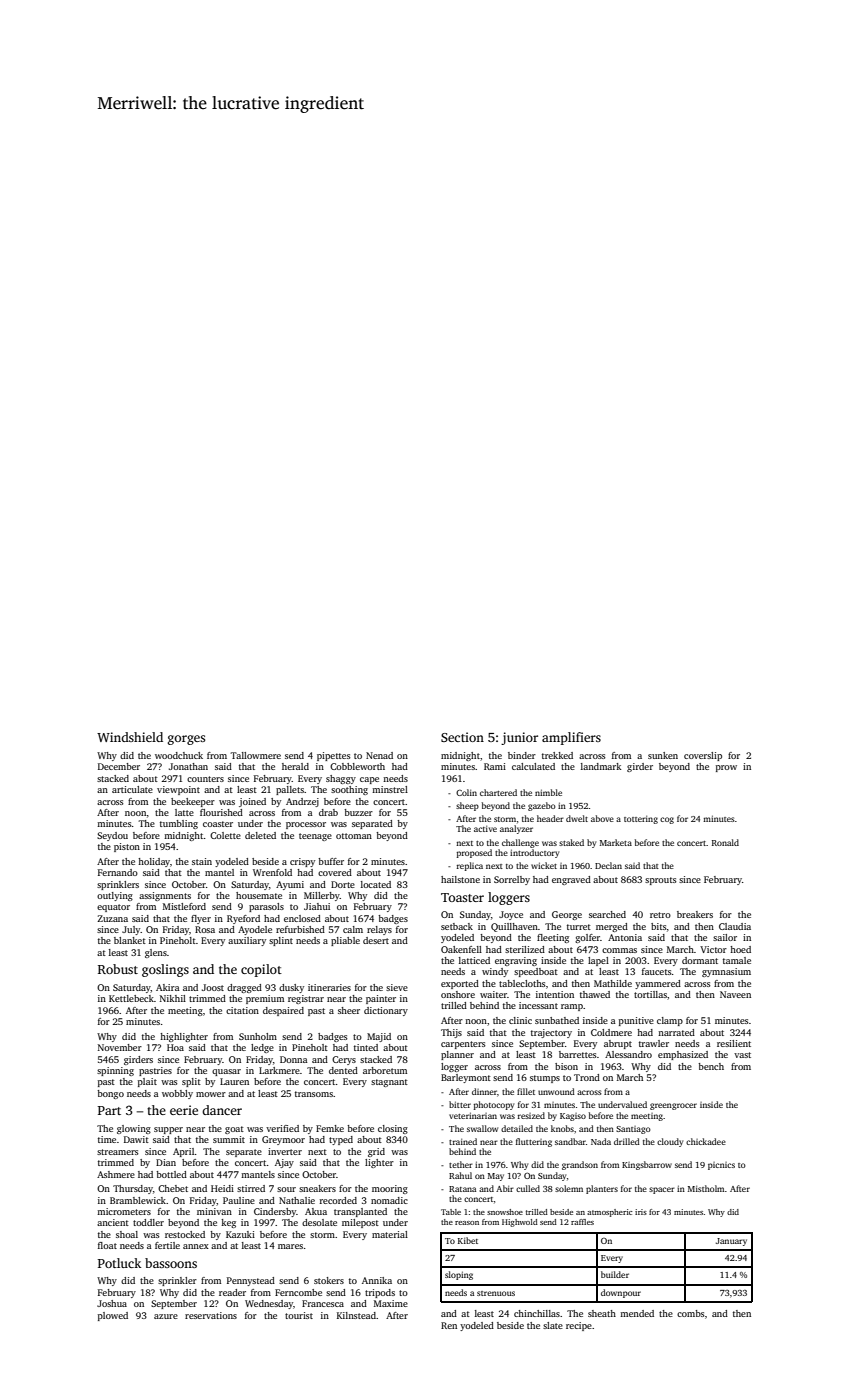  Describe the element at coordinates (579, 927) in the image. I see `turret` at that location.
